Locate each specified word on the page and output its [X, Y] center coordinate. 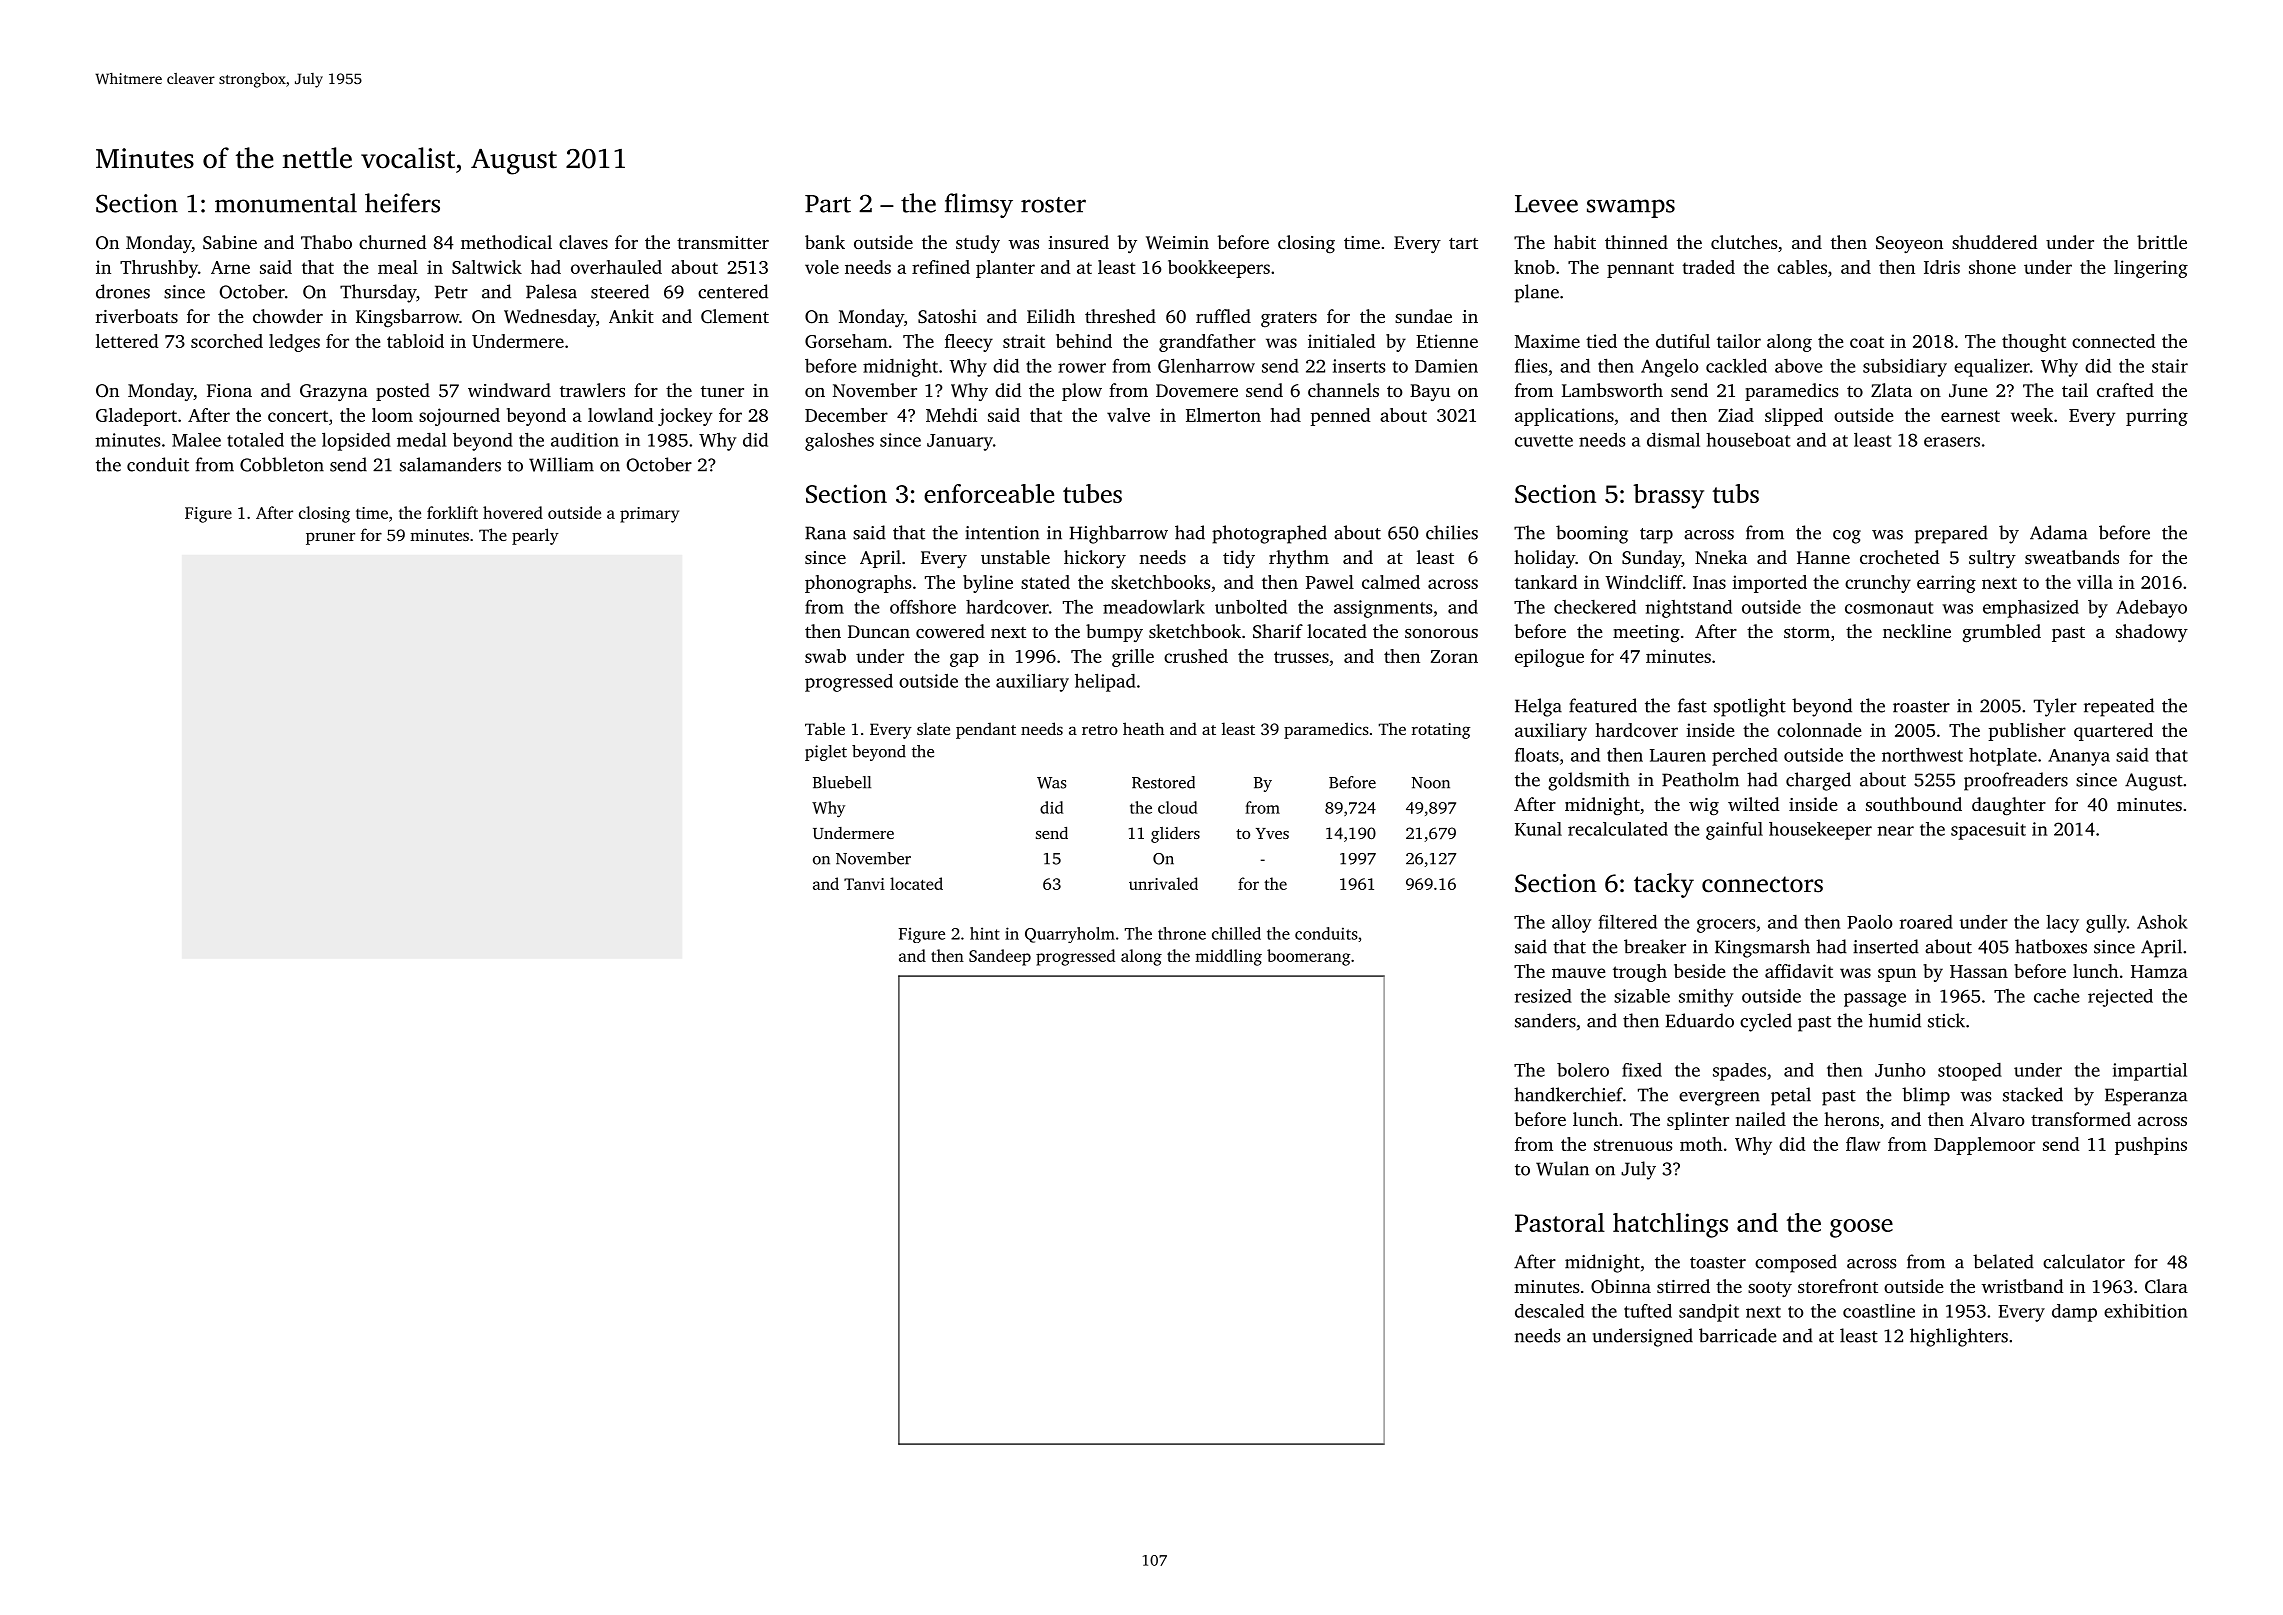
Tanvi [864, 884]
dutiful [1683, 341]
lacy [2062, 924]
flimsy [979, 205]
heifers [402, 203]
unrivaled [1163, 883]
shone [1992, 267]
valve [1128, 415]
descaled [1549, 1311]
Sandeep [1000, 957]
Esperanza [2146, 1097]
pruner [330, 538]
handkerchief [1568, 1094]
